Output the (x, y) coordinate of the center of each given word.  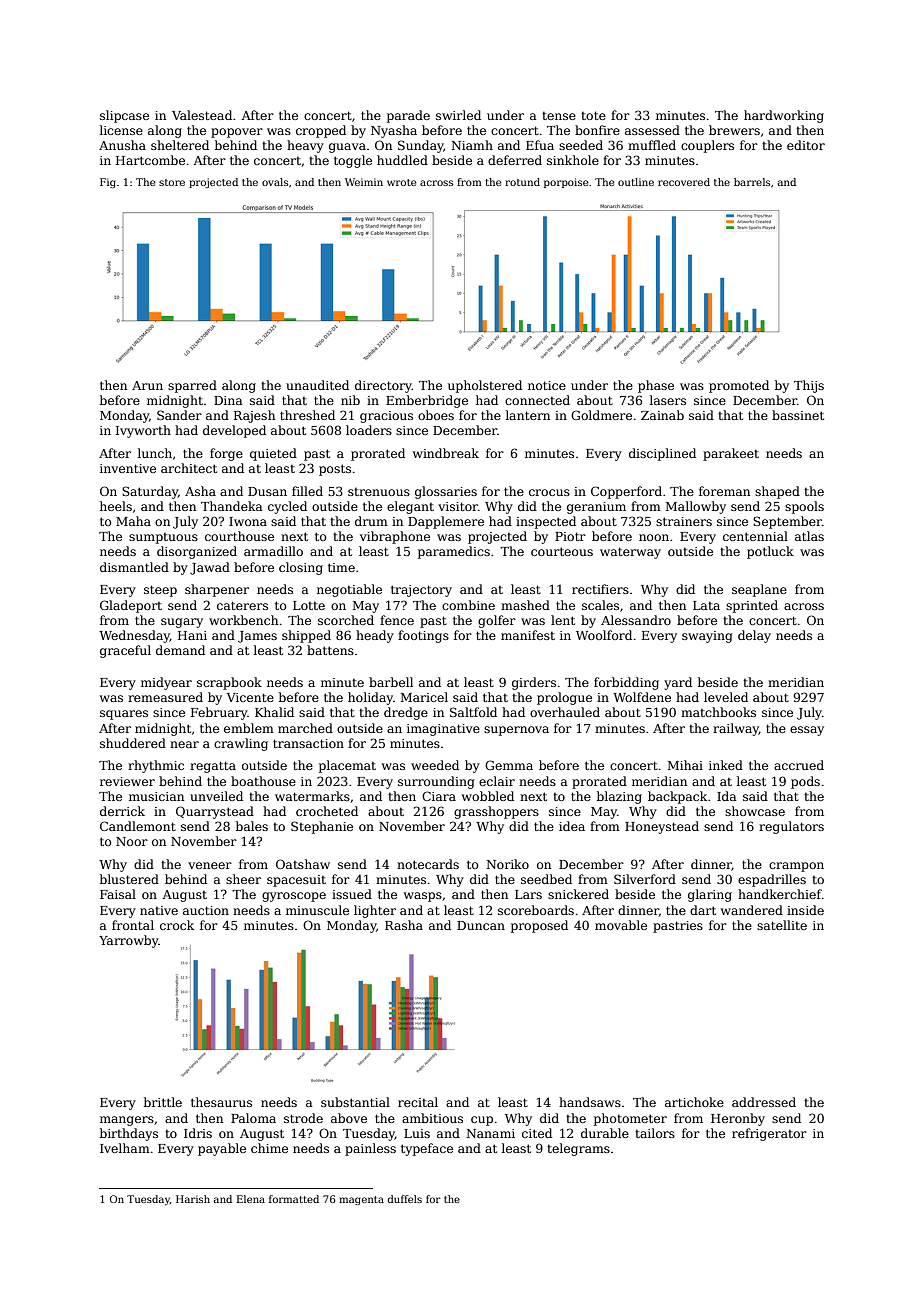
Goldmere (601, 415)
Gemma (509, 765)
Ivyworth (143, 431)
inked (726, 765)
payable (222, 1149)
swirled (458, 115)
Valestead (202, 115)
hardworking (784, 116)
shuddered (133, 743)
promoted (739, 386)
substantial (355, 1102)
